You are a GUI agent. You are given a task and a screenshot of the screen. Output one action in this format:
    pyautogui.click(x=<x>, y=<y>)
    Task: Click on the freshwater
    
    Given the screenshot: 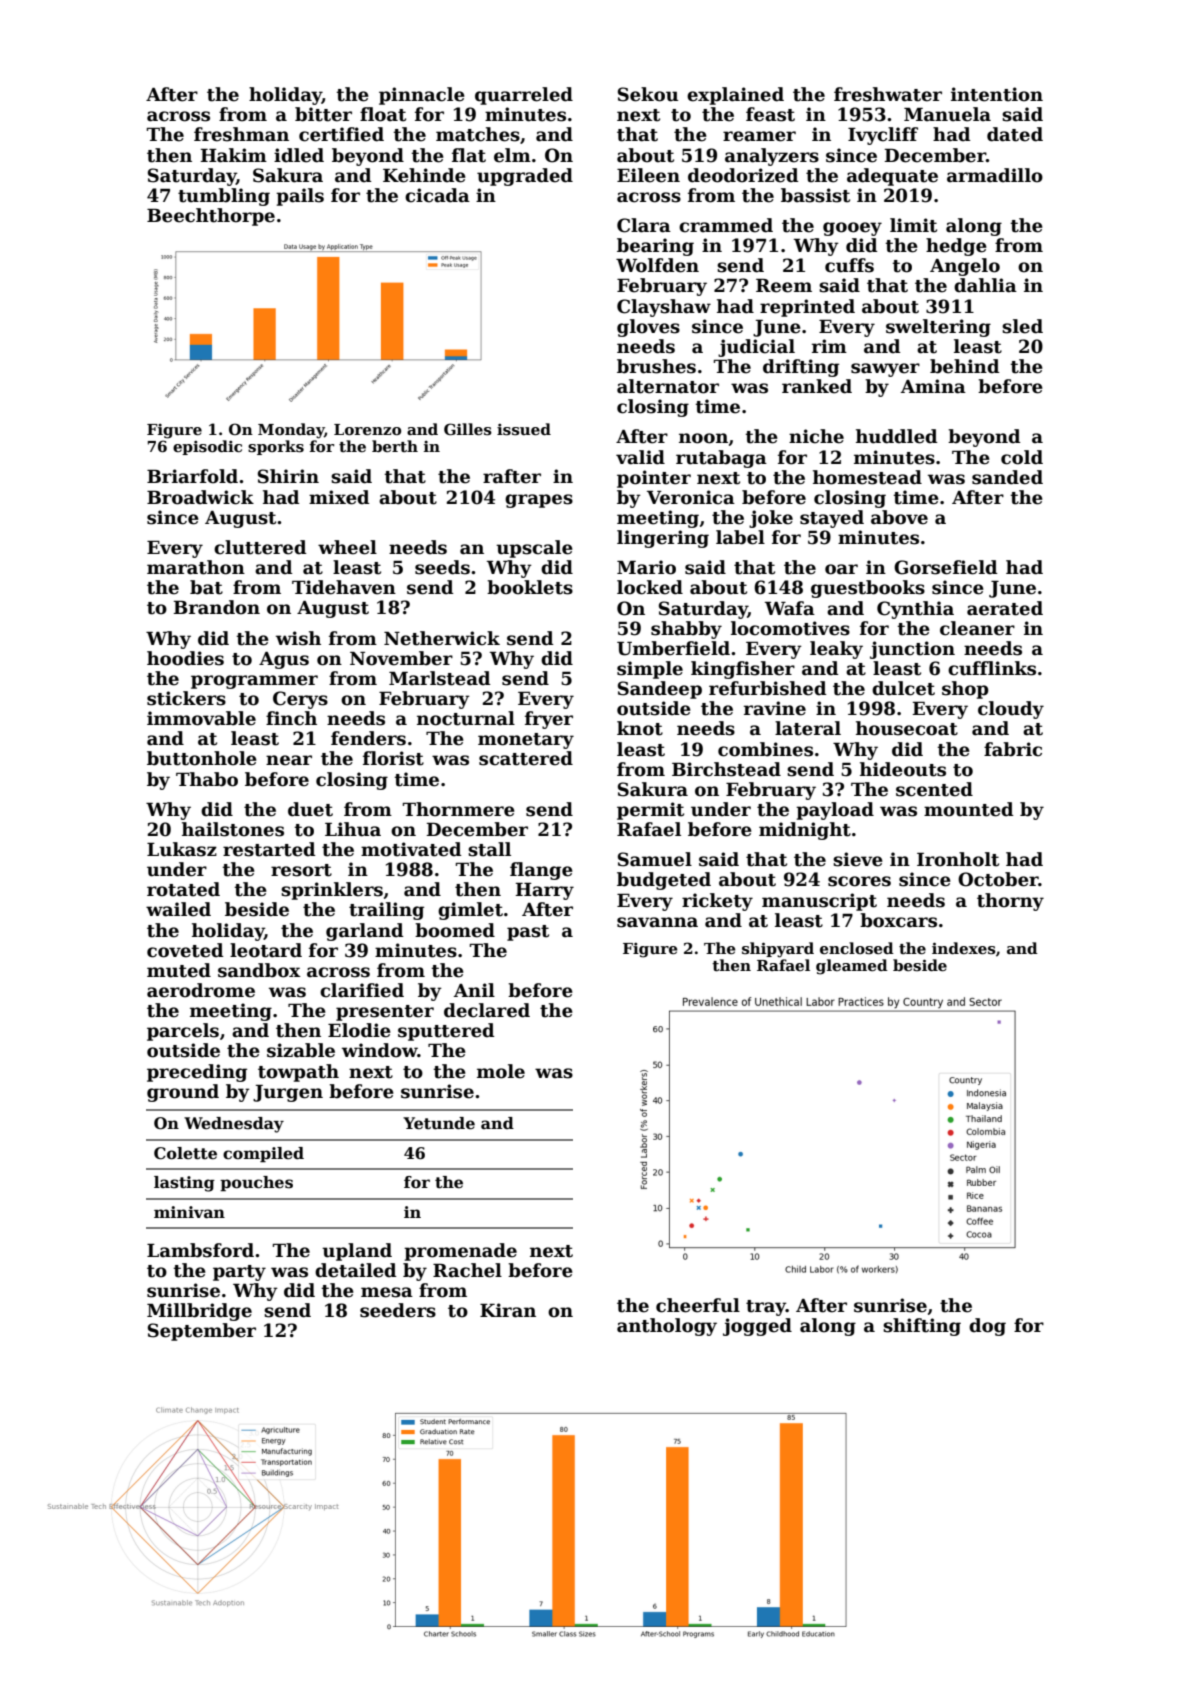 What is the action you would take?
    pyautogui.click(x=888, y=94)
